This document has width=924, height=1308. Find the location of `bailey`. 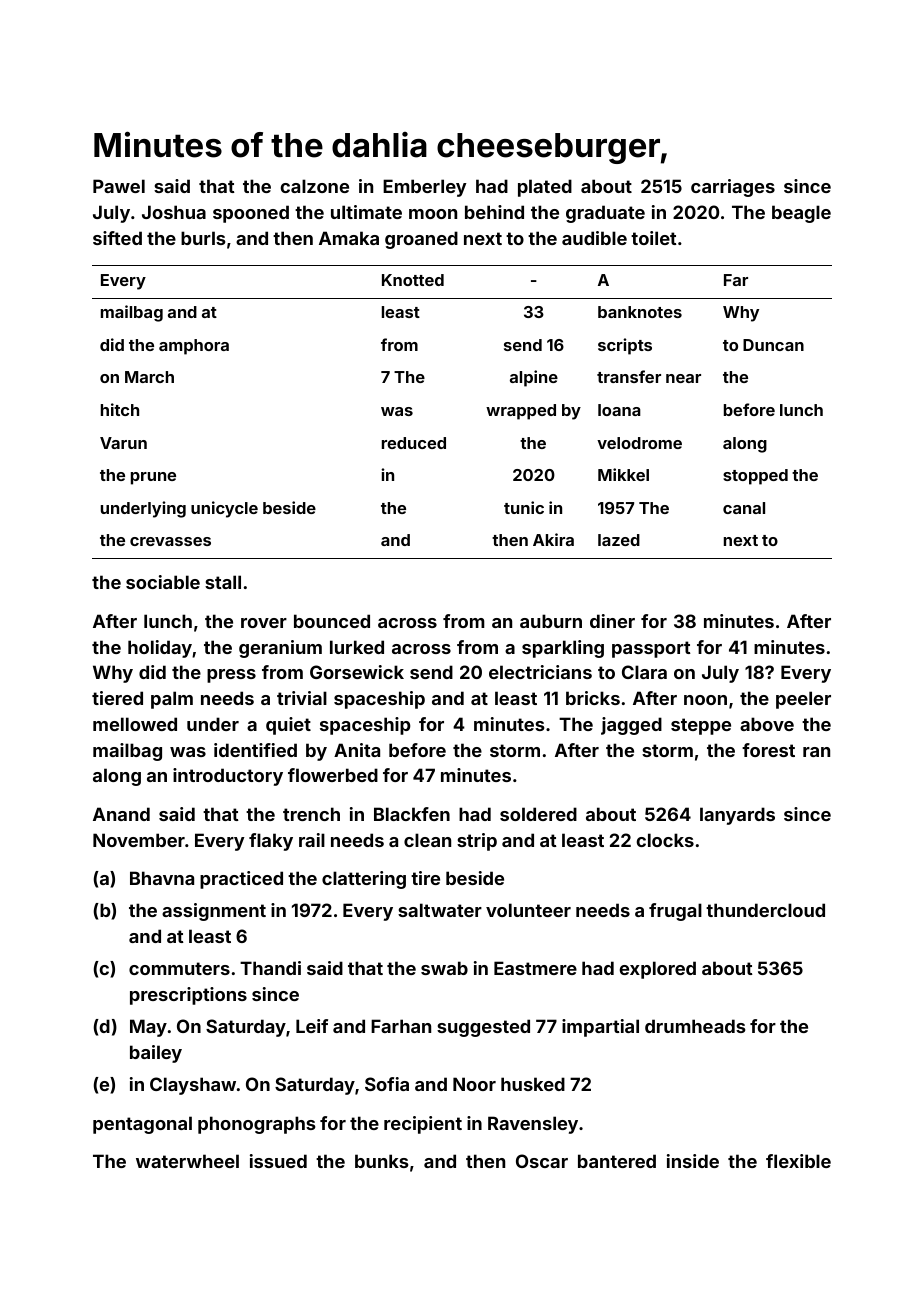

bailey is located at coordinates (156, 1054).
